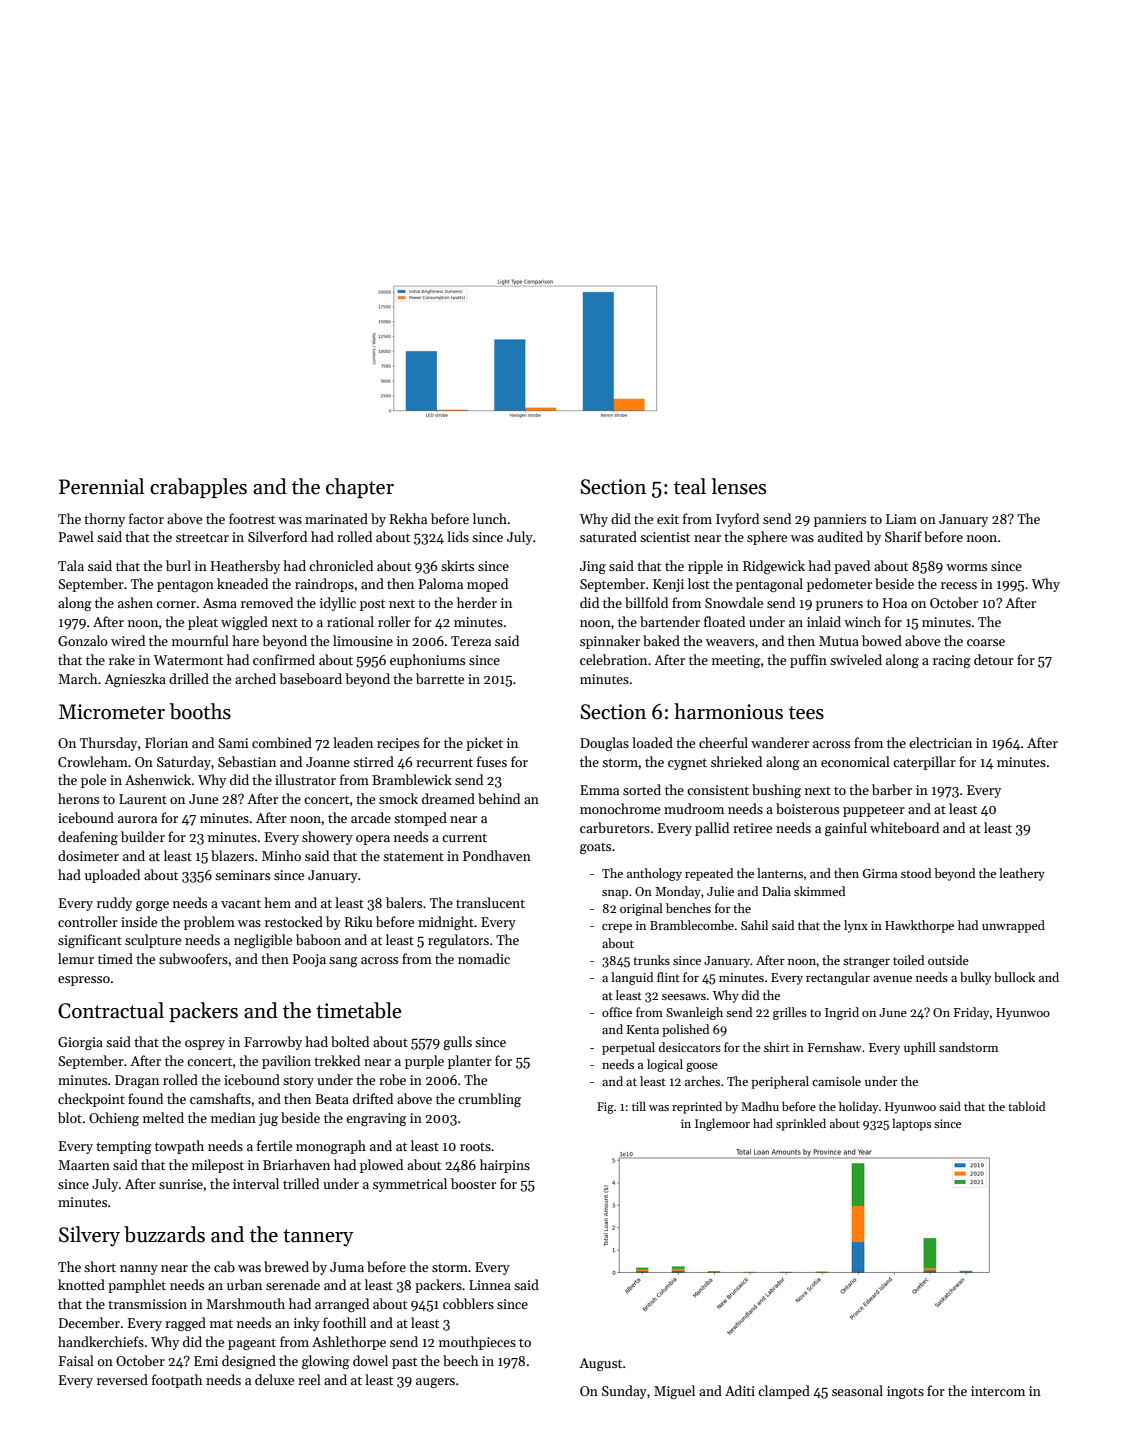 The height and width of the image is (1451, 1121). Describe the element at coordinates (690, 486) in the image. I see `teal` at that location.
